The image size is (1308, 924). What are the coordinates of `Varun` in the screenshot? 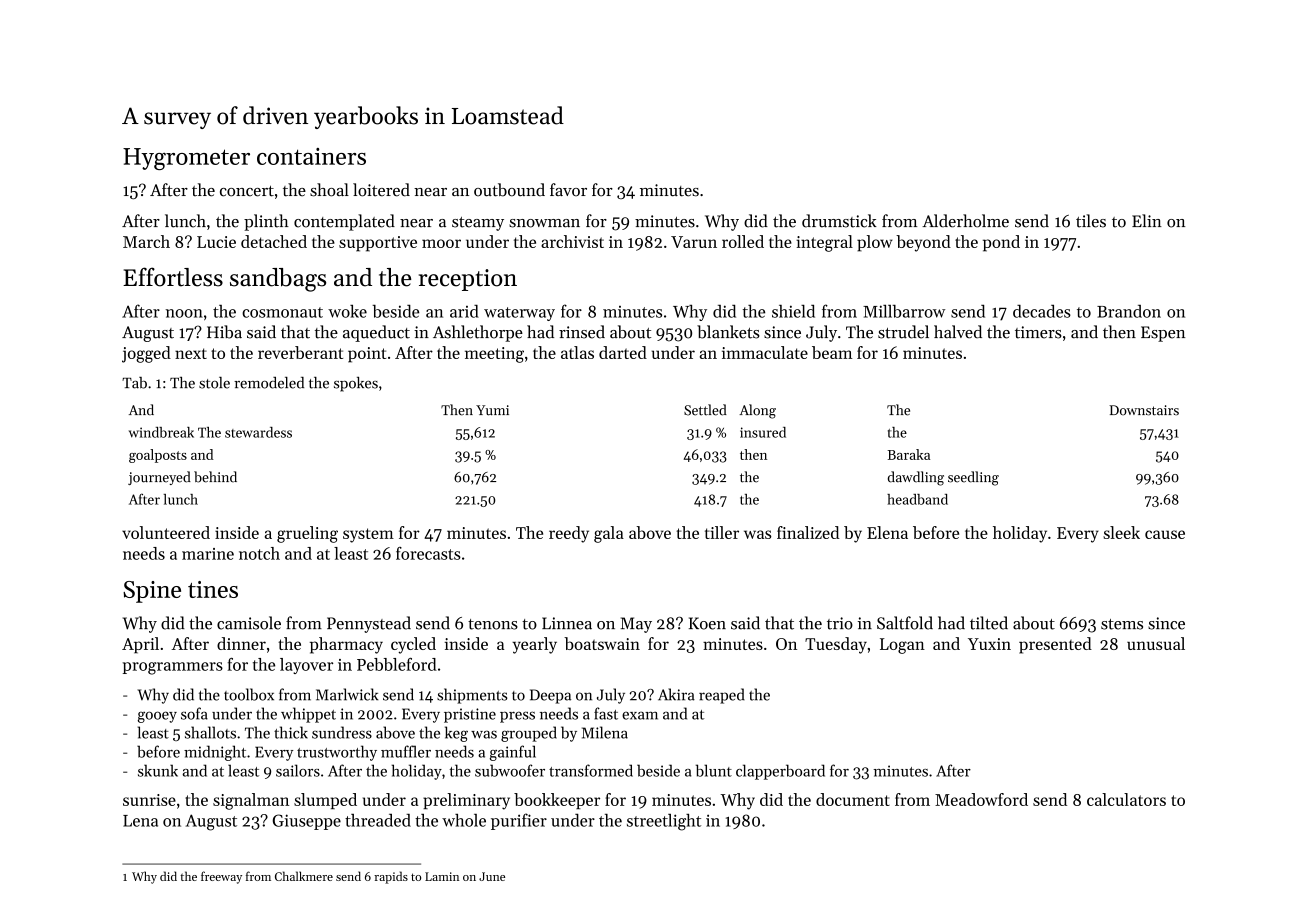 It's located at (694, 242).
